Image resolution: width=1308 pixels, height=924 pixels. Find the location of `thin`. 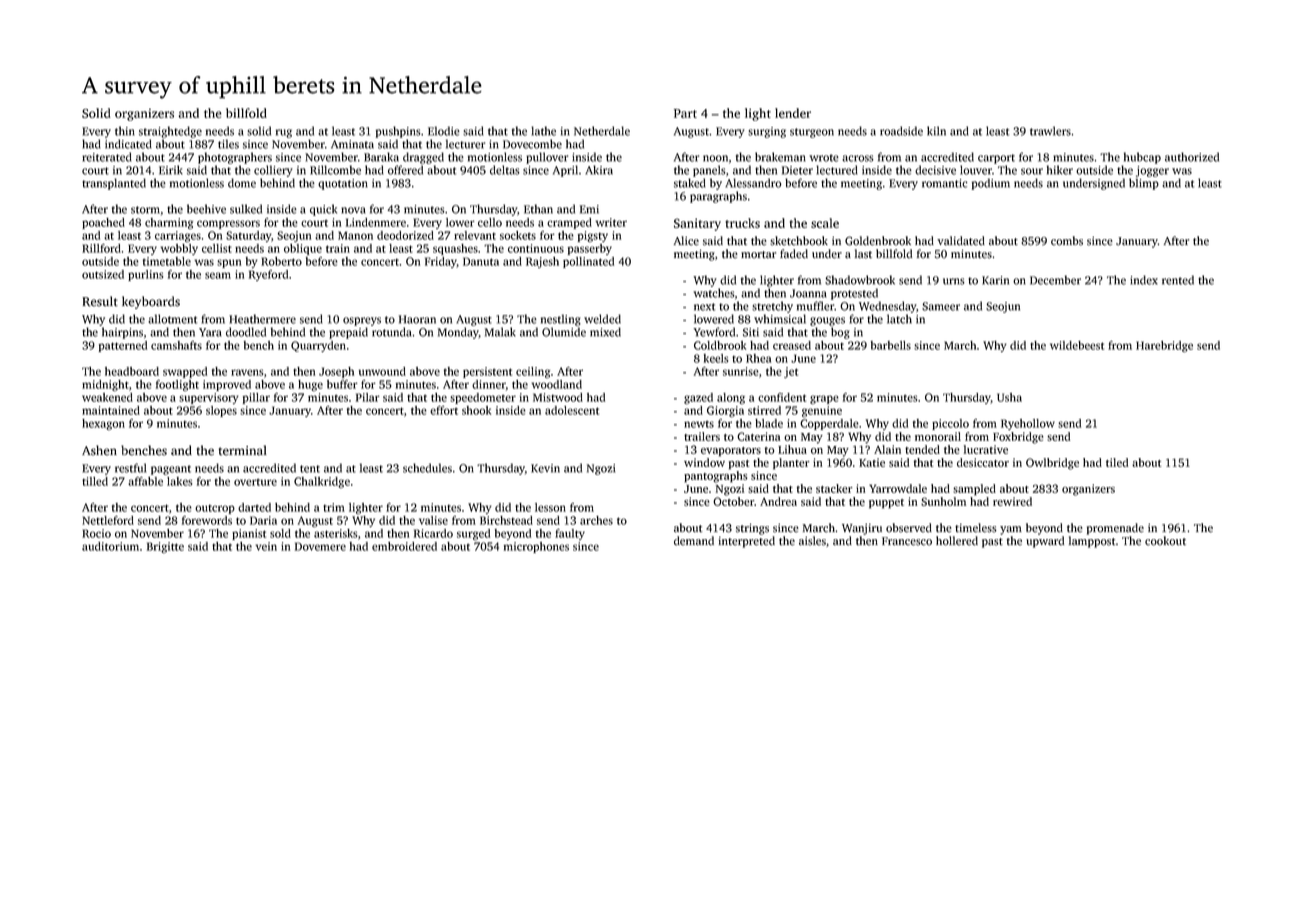

thin is located at coordinates (125, 131).
